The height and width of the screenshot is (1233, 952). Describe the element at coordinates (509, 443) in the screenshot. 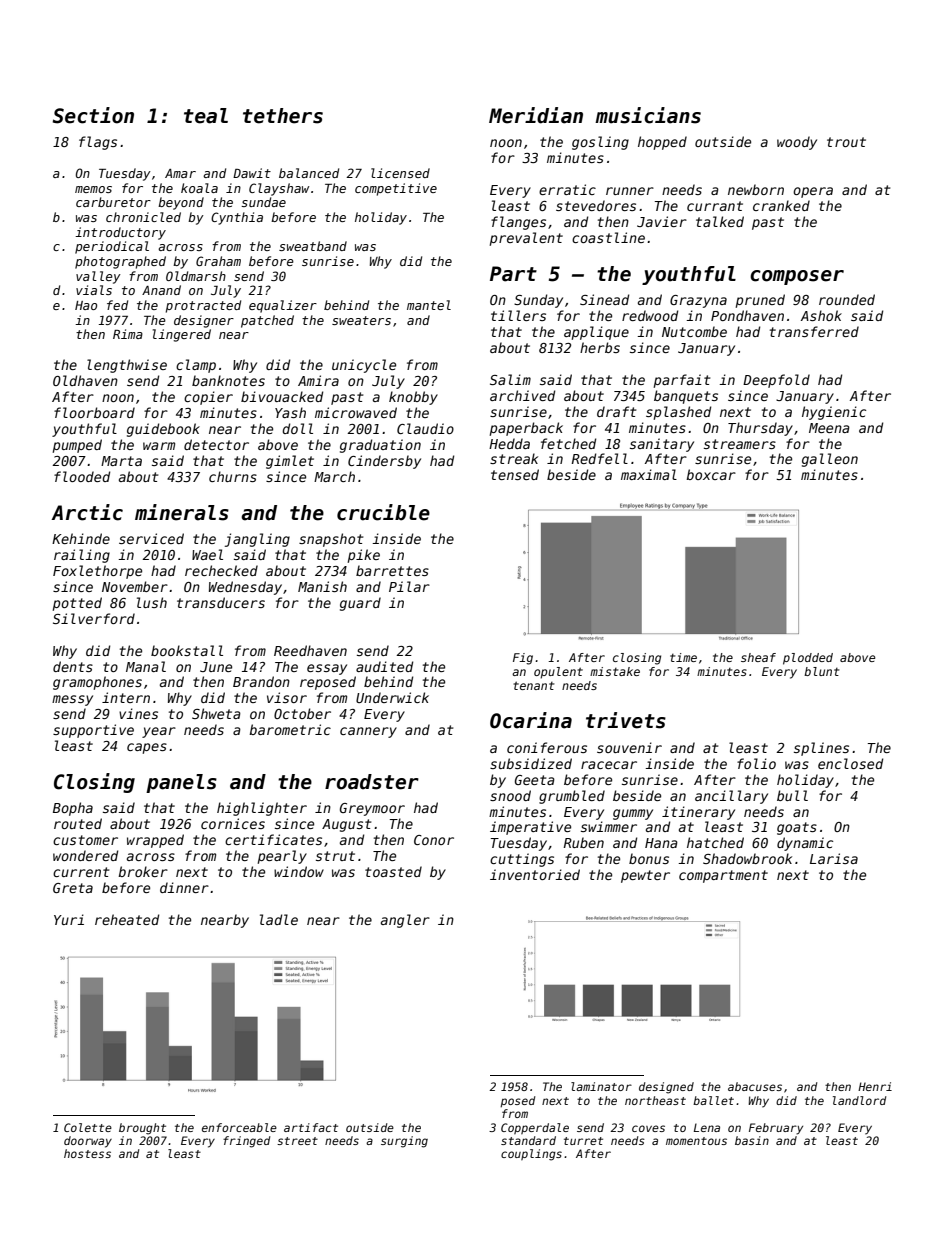

I see `Hedda` at that location.
